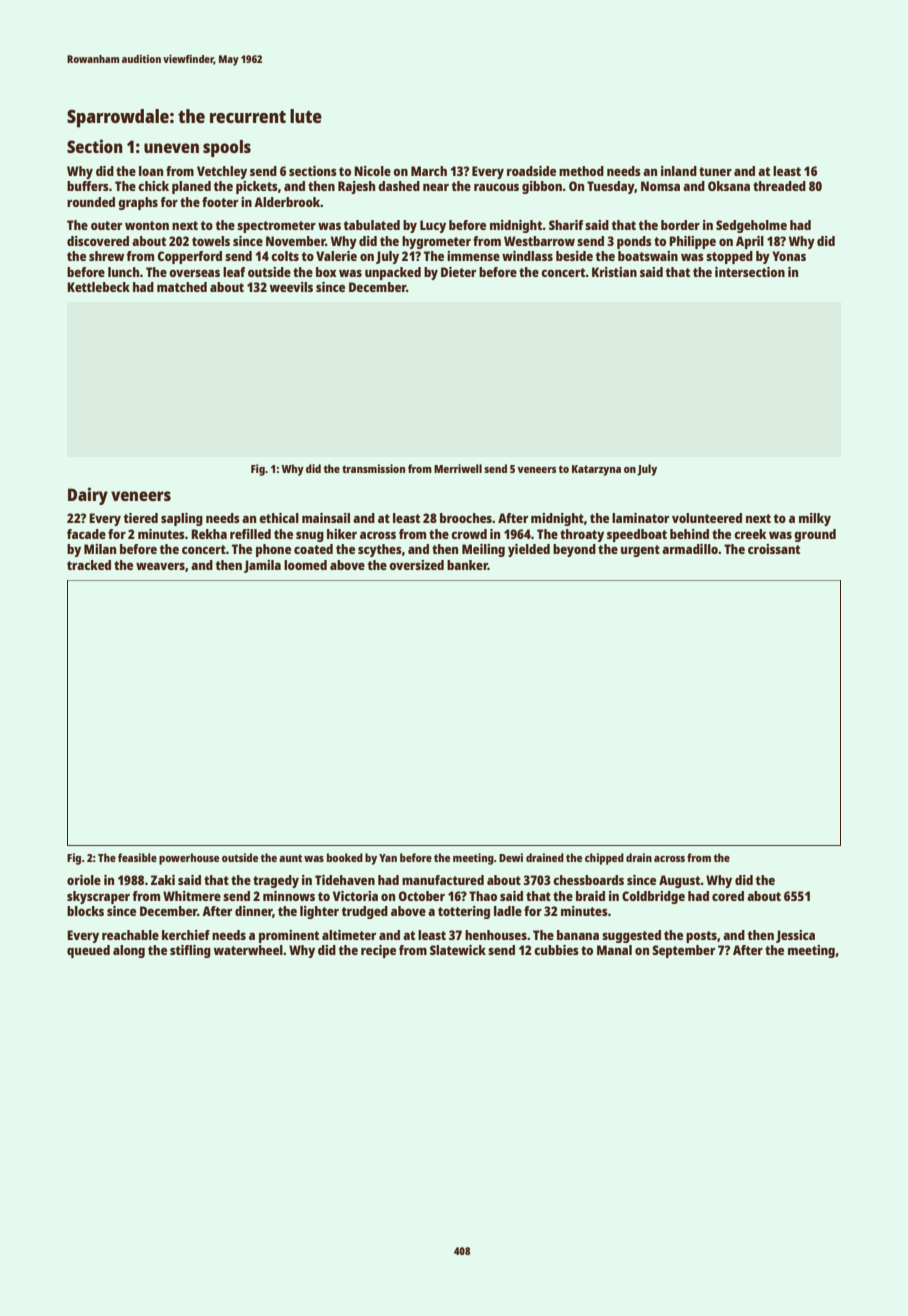  Describe the element at coordinates (640, 551) in the screenshot. I see `urgent` at that location.
